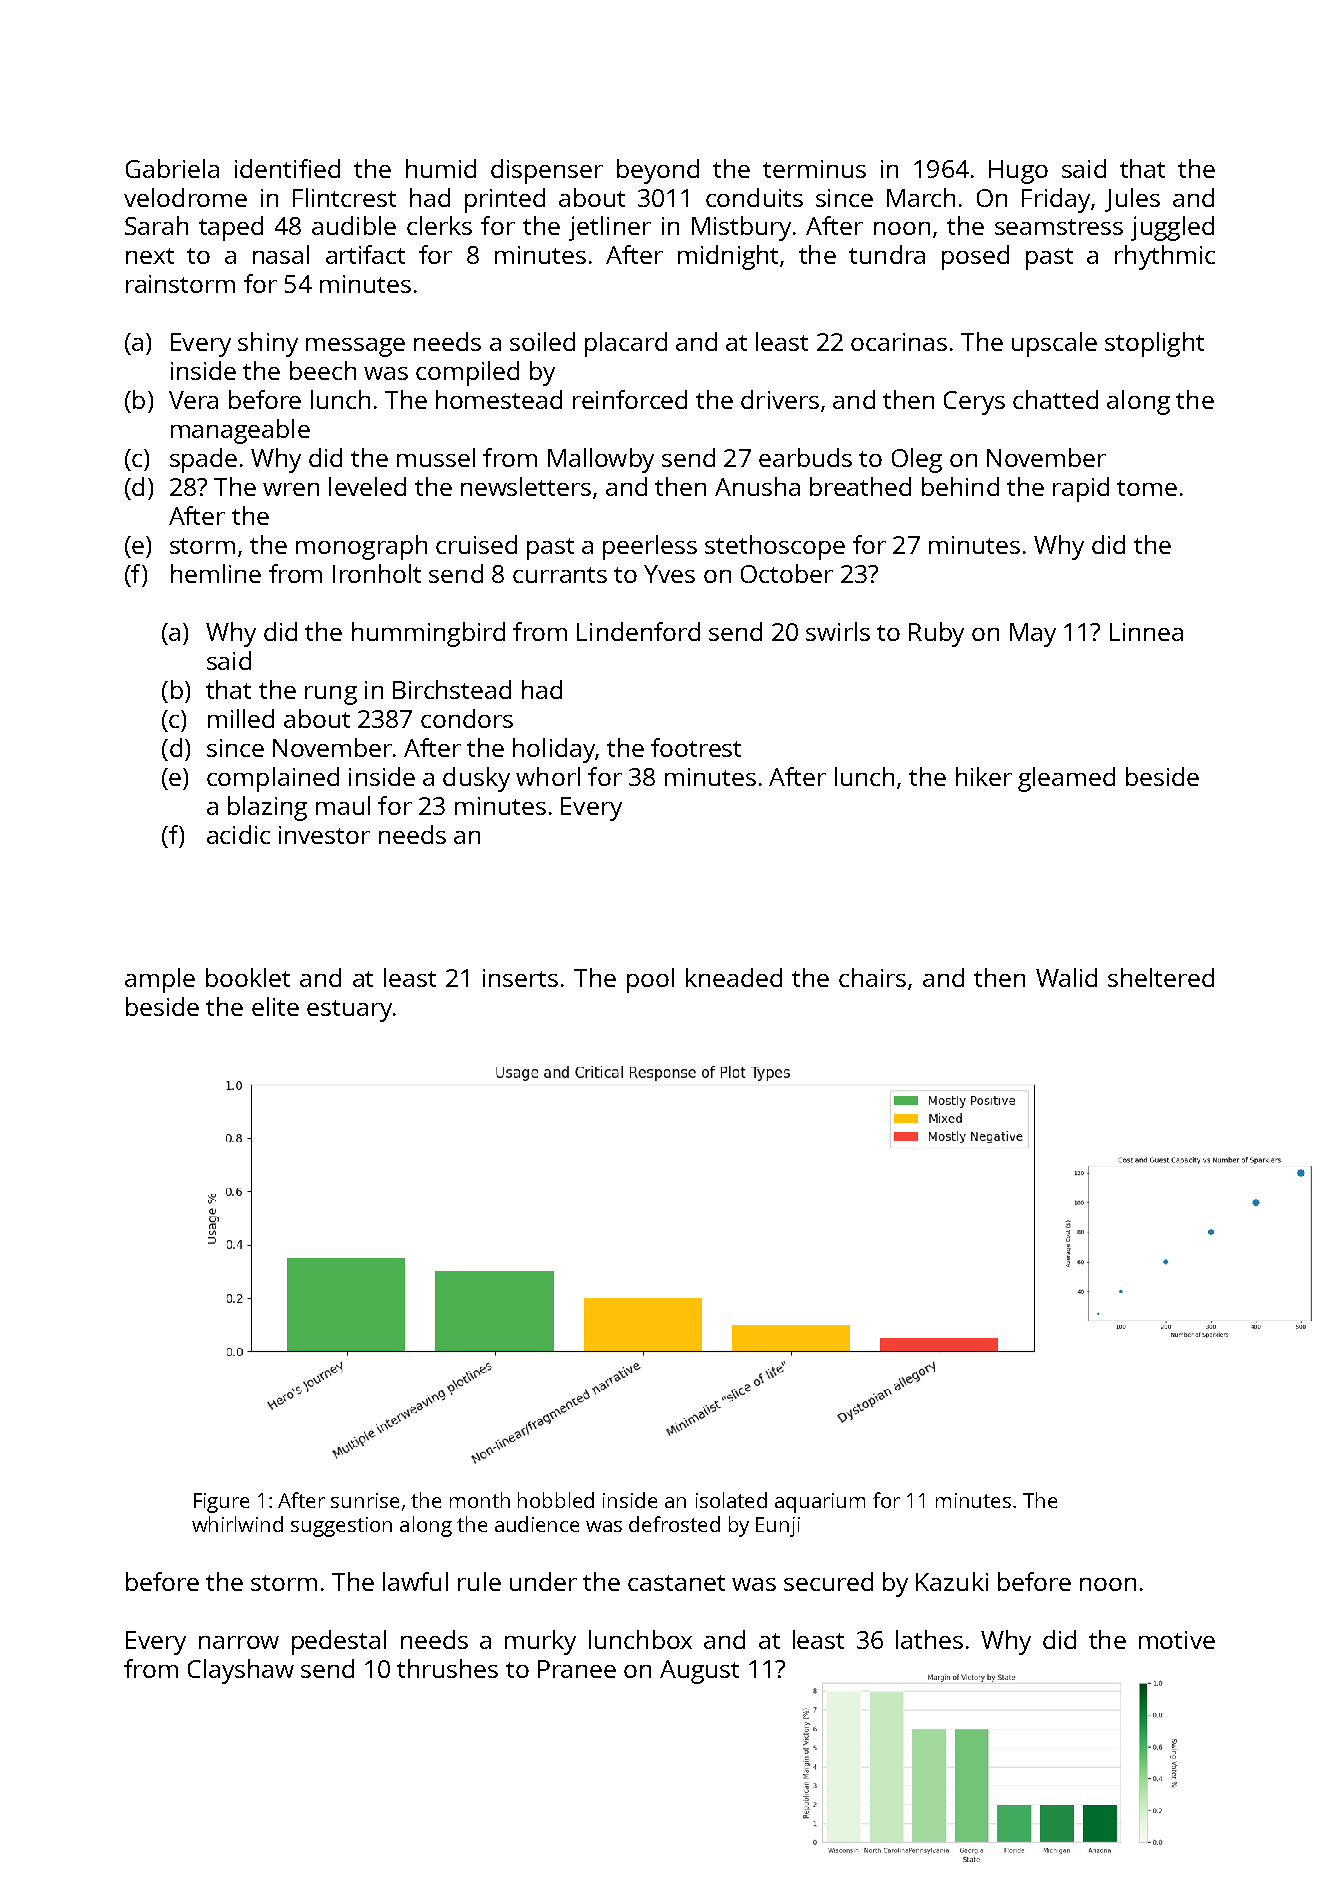 The image size is (1340, 1895). I want to click on leveled, so click(367, 486).
